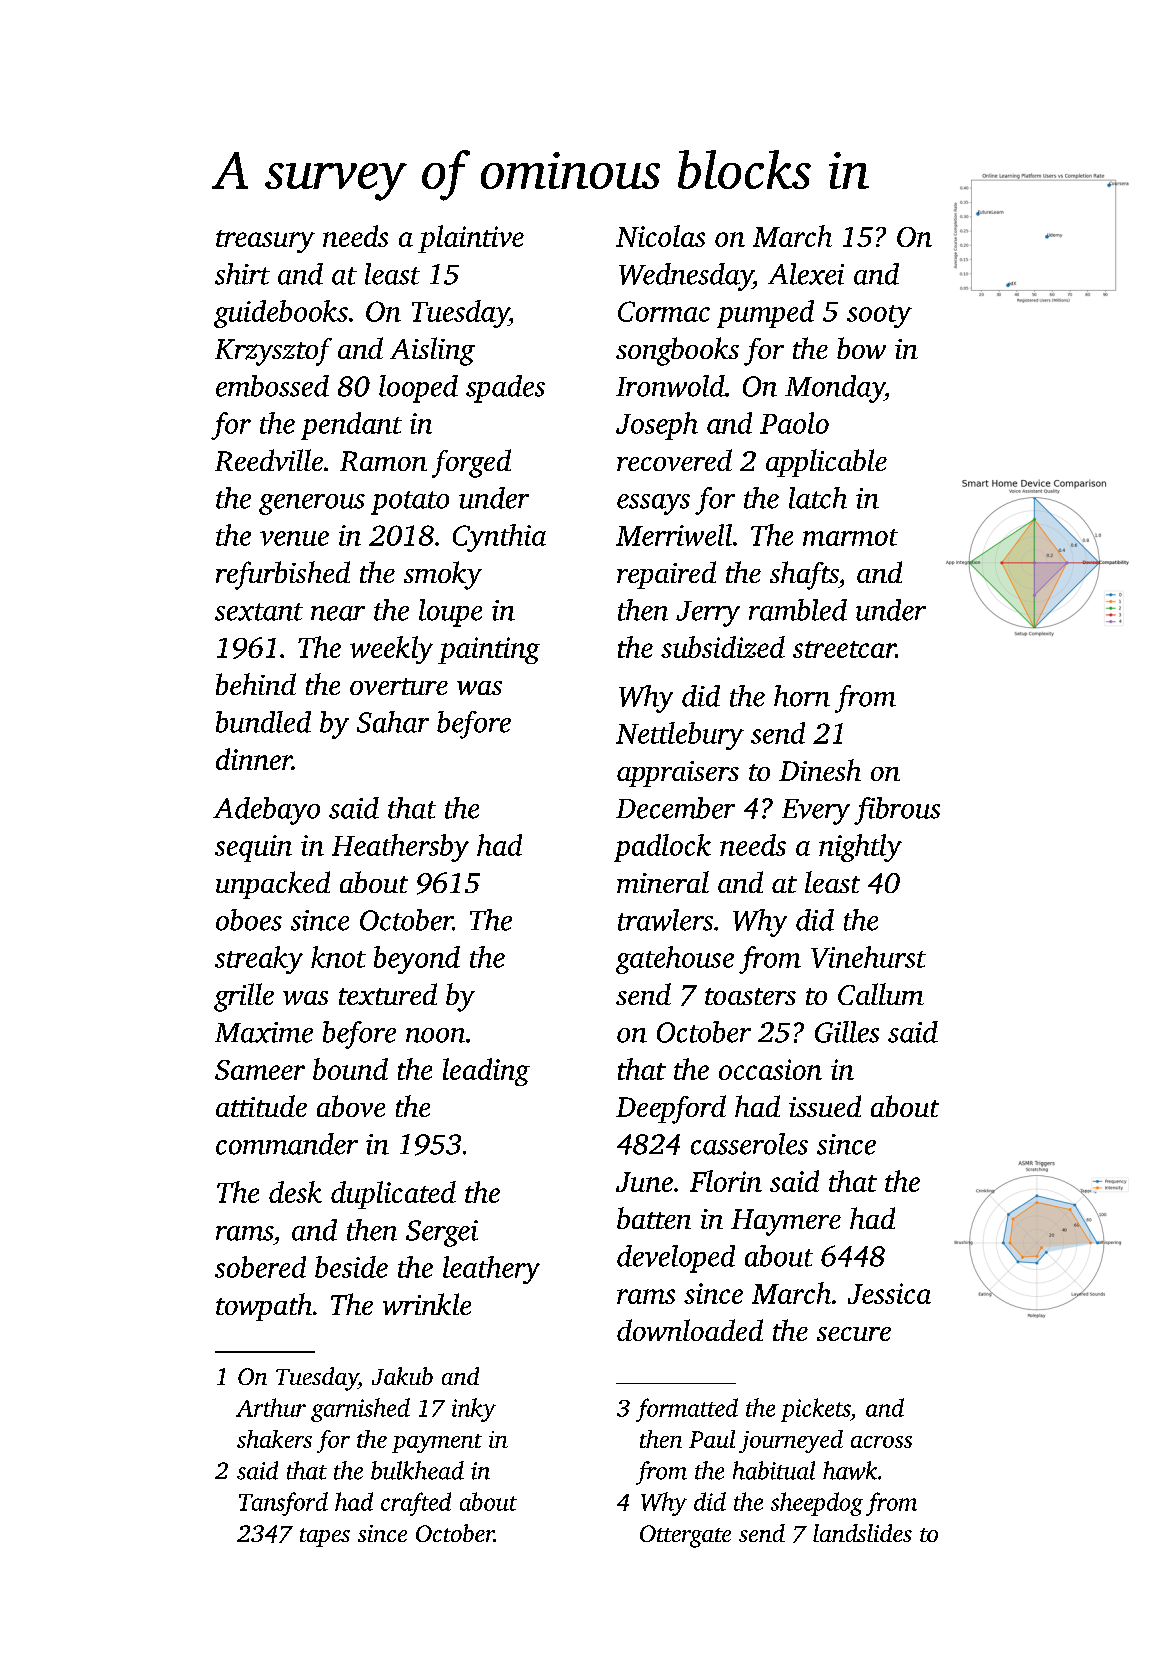 The height and width of the page is (1654, 1165). I want to click on Cynthia, so click(499, 538).
